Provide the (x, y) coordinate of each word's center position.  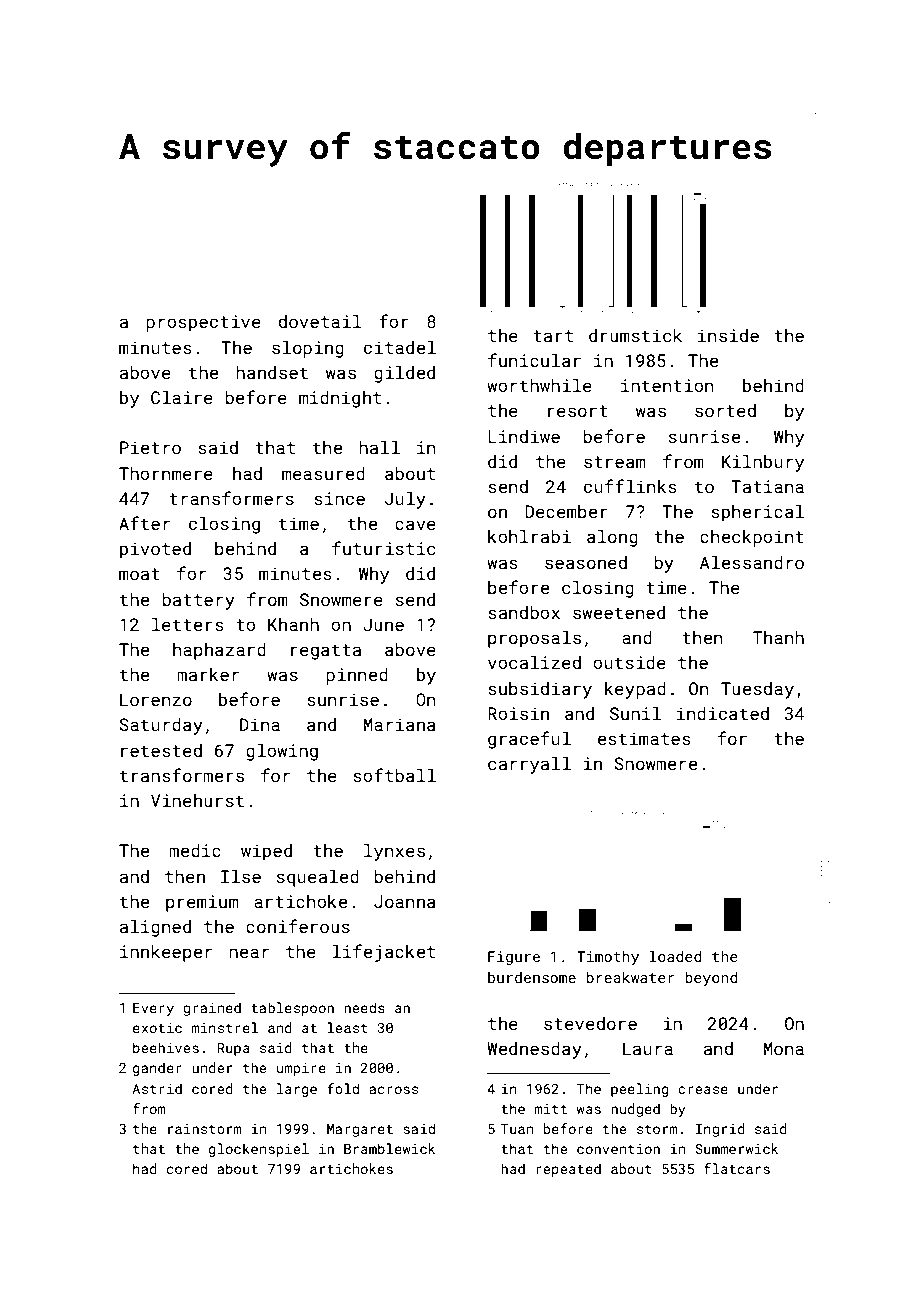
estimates (644, 738)
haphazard (219, 651)
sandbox (524, 612)
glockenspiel (259, 1150)
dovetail (320, 321)
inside (728, 335)
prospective (203, 323)
